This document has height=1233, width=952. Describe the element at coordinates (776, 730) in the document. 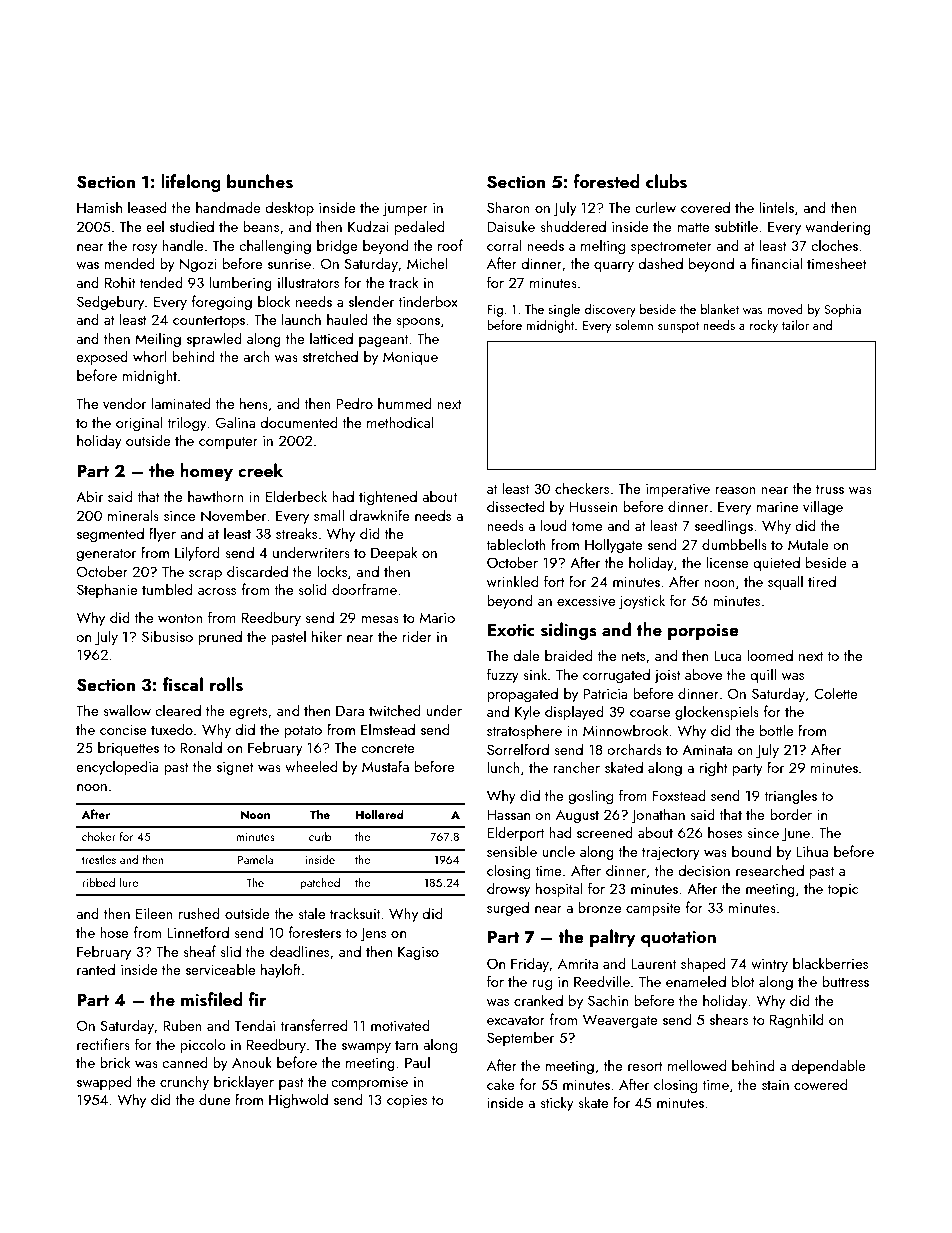

I see `bottle` at that location.
